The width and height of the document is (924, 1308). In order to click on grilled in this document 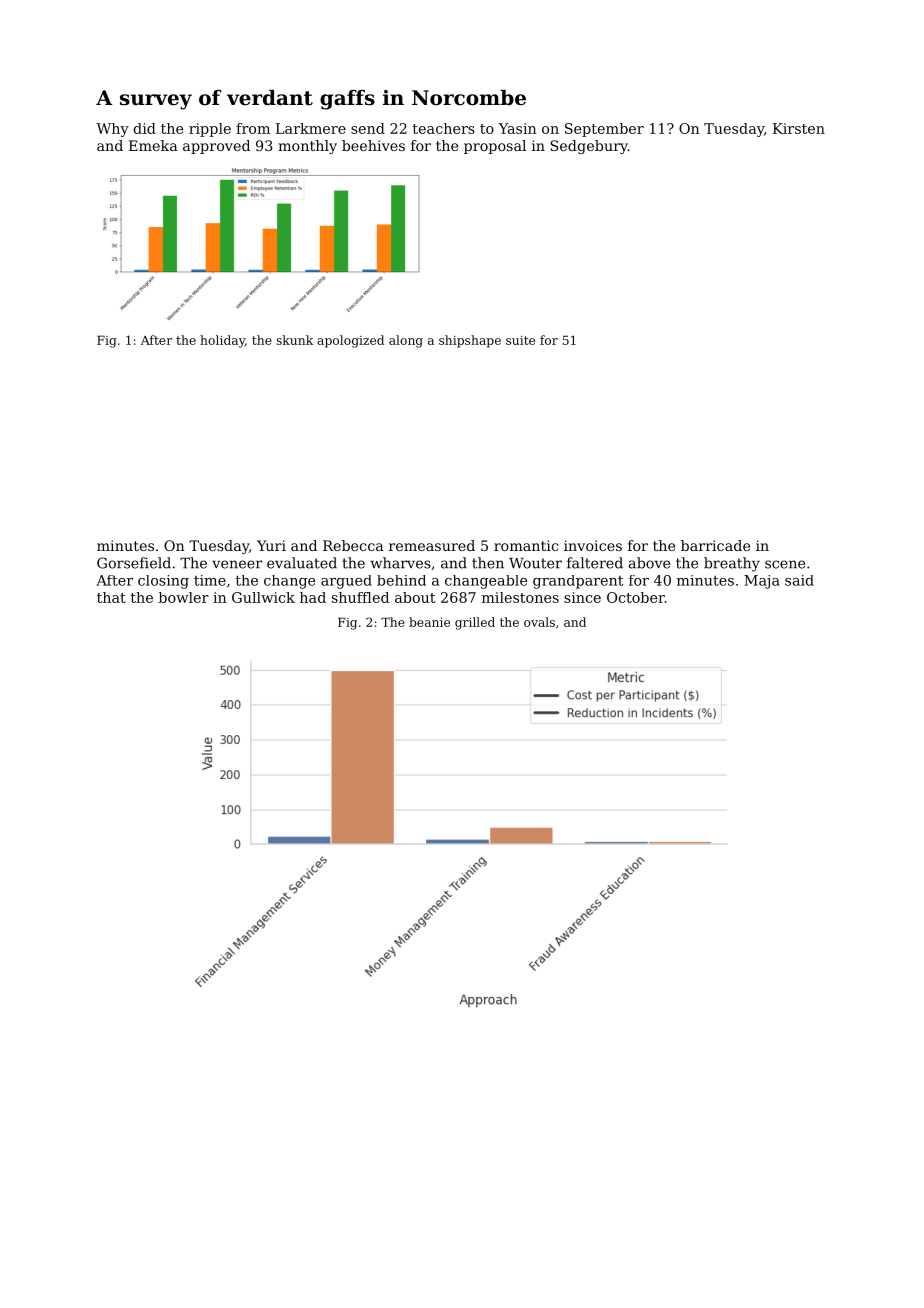, I will do `click(475, 623)`.
